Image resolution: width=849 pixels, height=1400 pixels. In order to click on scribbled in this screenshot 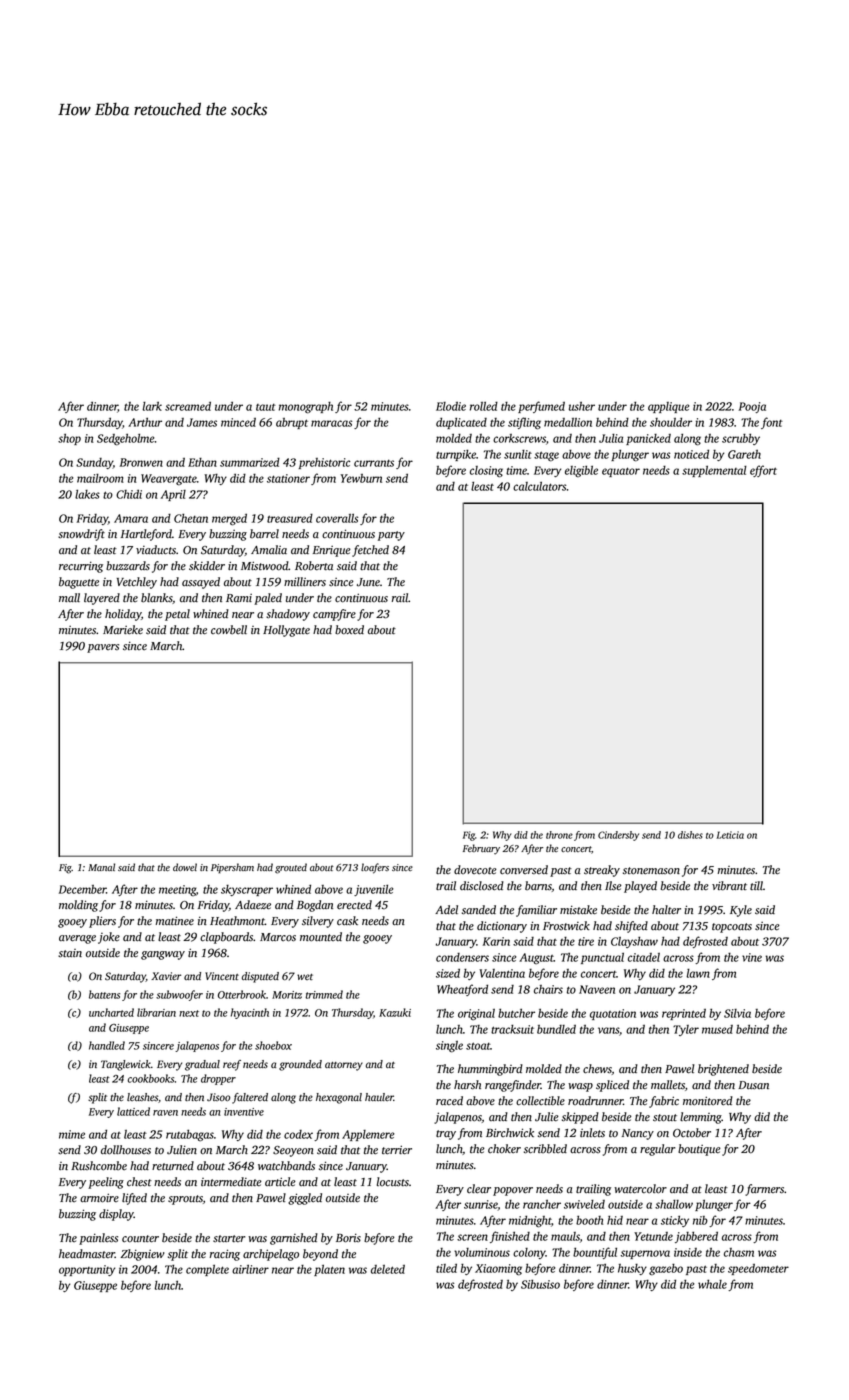, I will do `click(545, 1149)`.
